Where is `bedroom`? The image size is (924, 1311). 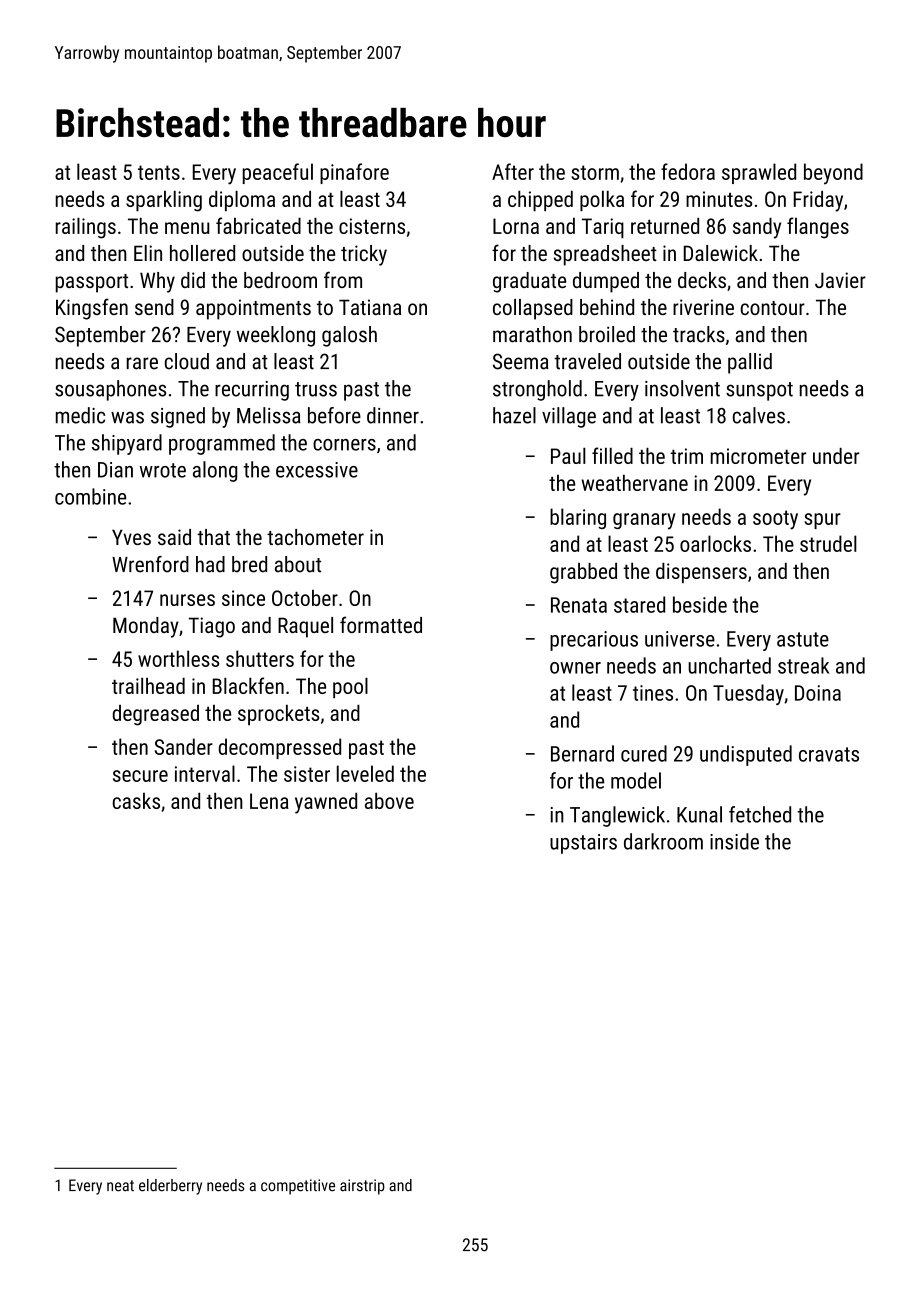
bedroom is located at coordinates (280, 280).
